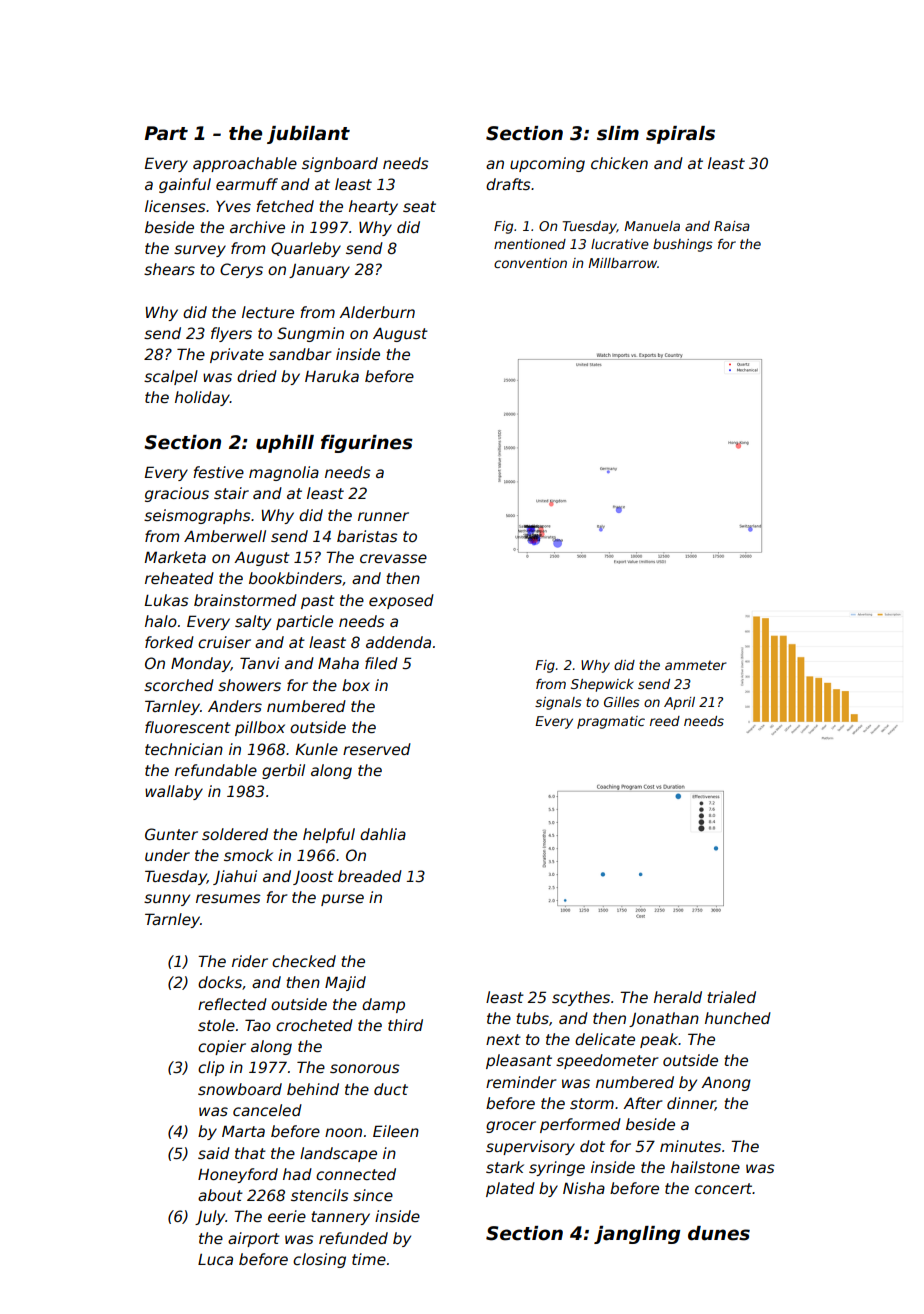 The width and height of the page is (924, 1314). What do you see at coordinates (367, 444) in the page?
I see `figurines` at bounding box center [367, 444].
